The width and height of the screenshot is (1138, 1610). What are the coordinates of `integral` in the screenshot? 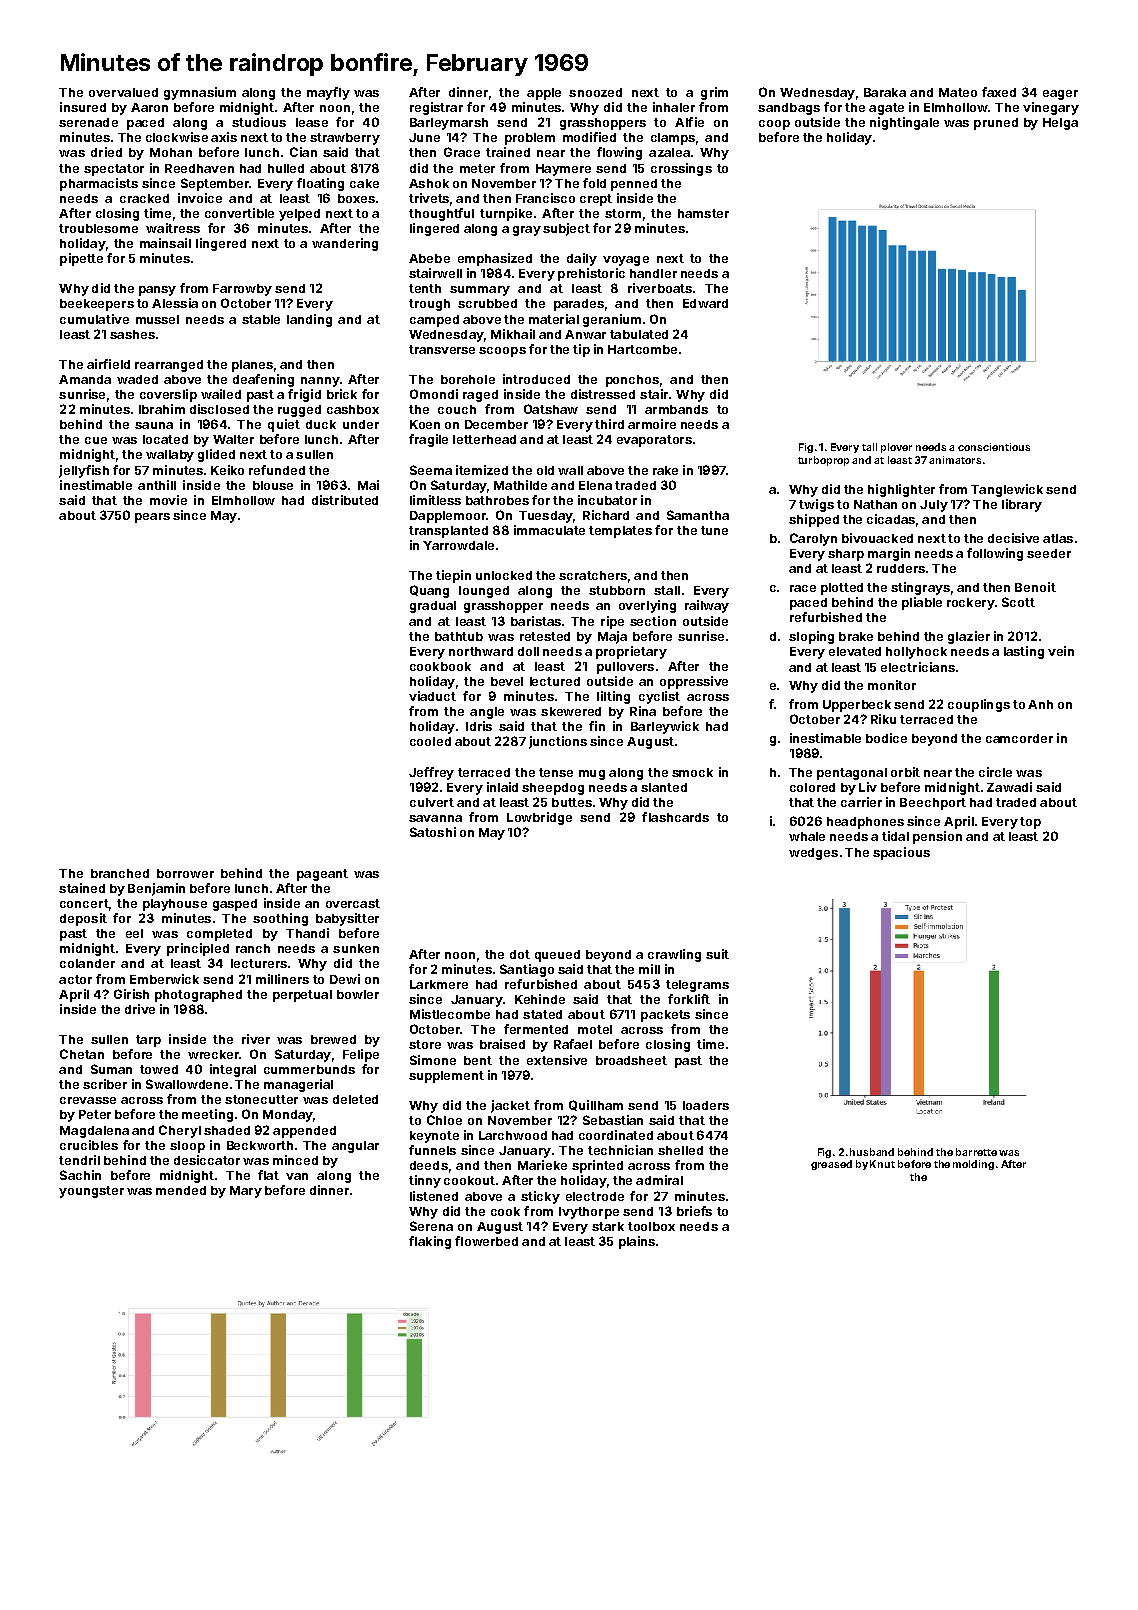 It's located at (233, 1070).
